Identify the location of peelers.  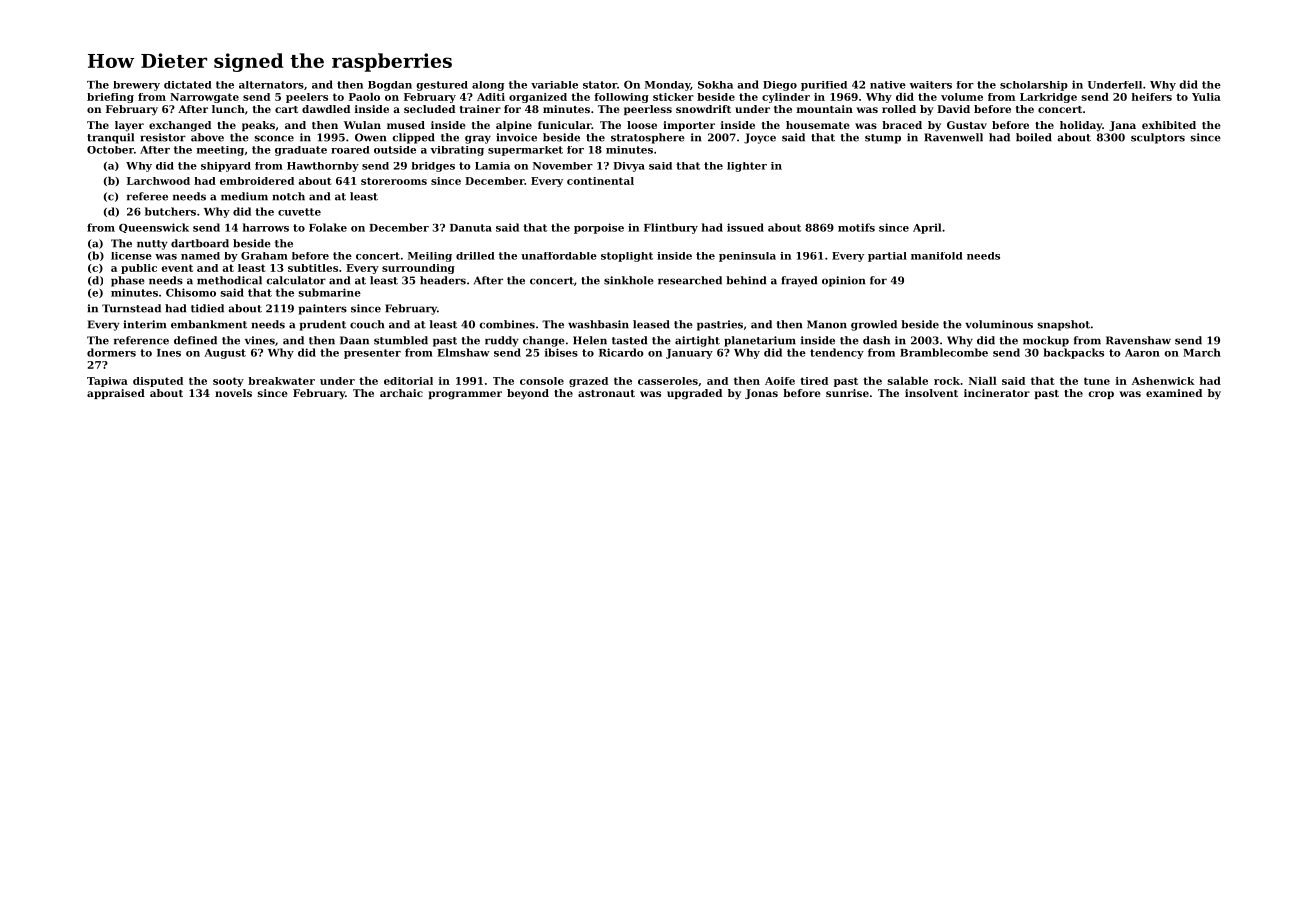
(307, 98).
